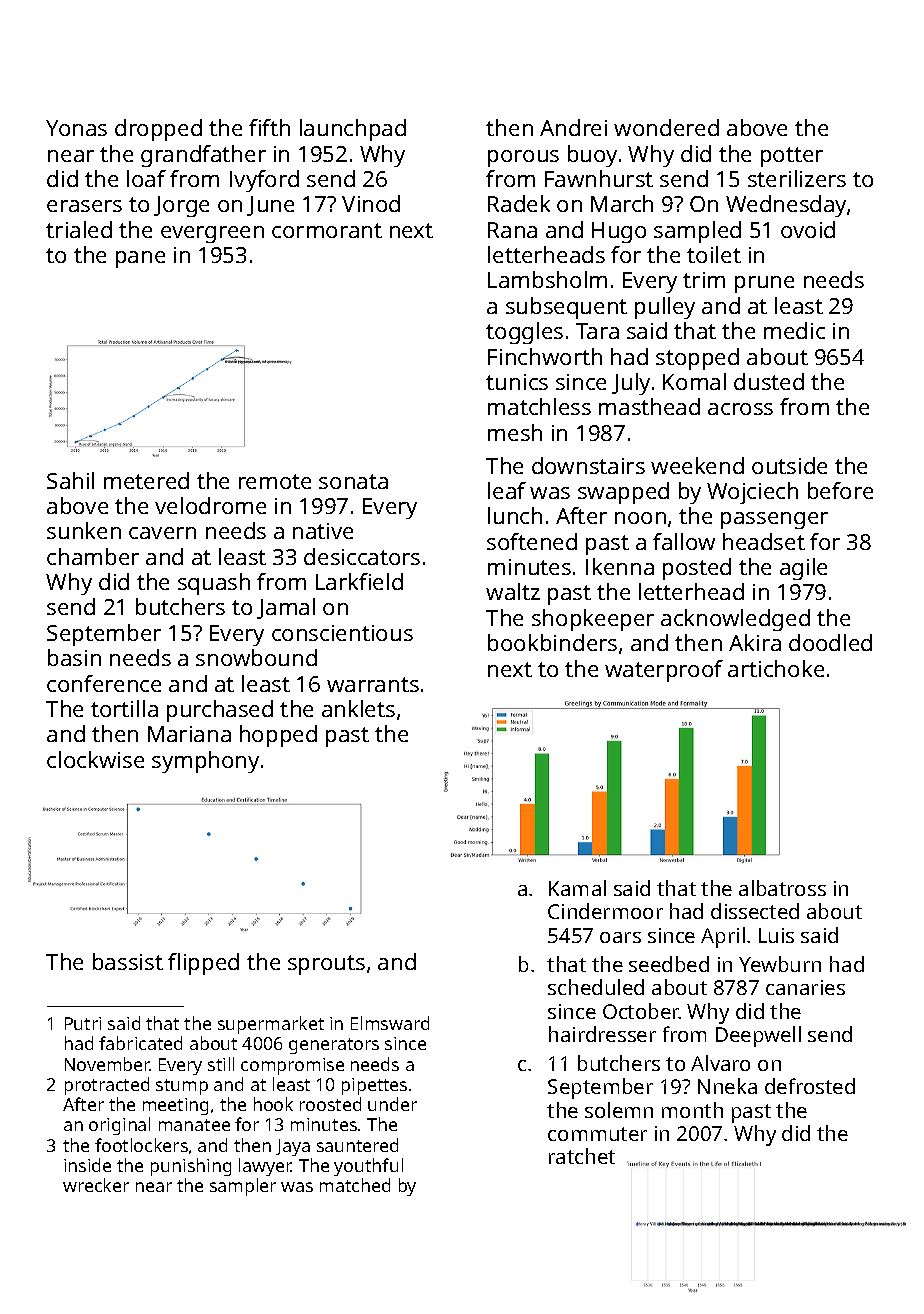  What do you see at coordinates (599, 178) in the page?
I see `Fawnhurst` at bounding box center [599, 178].
